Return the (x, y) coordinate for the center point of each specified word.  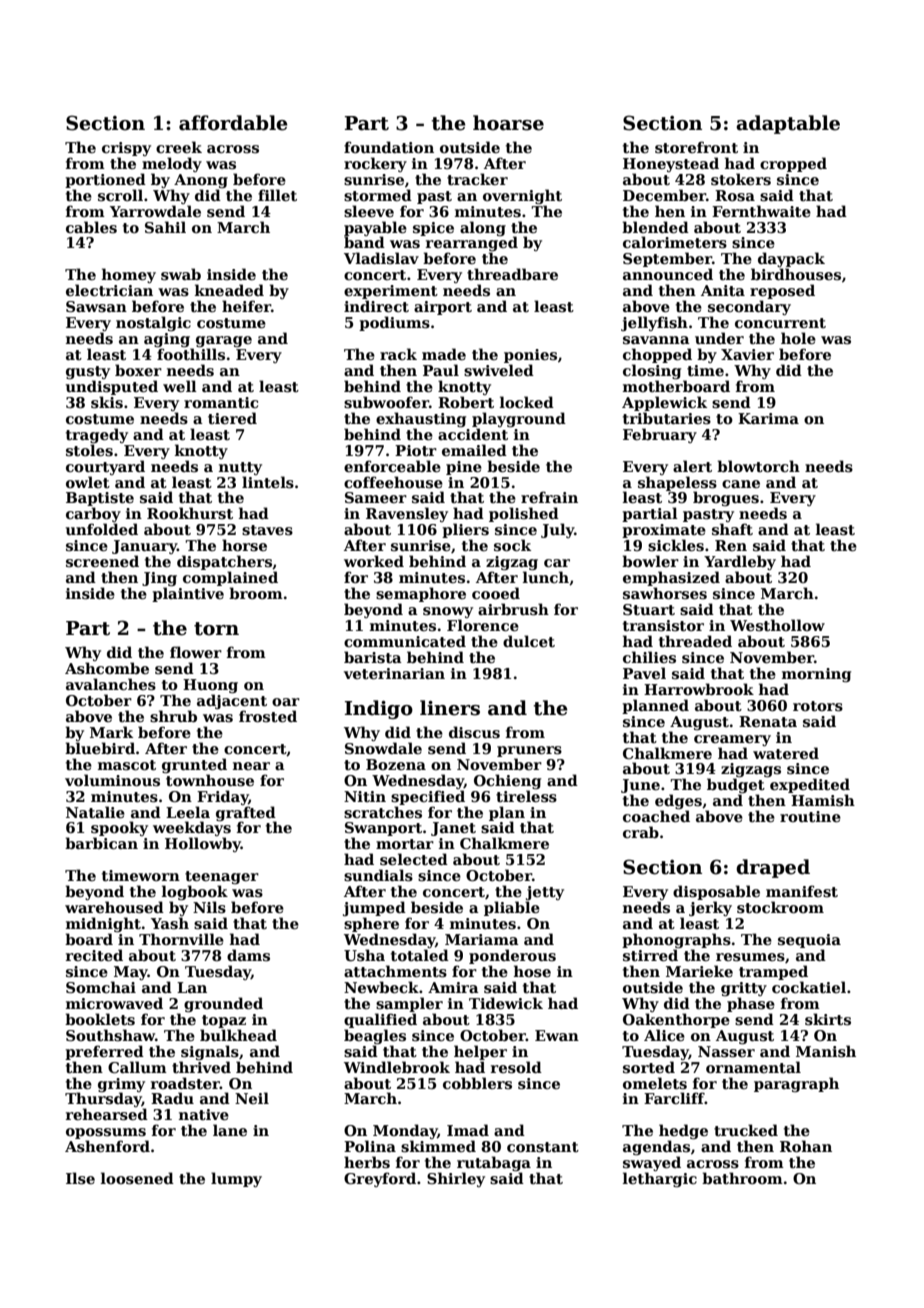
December (664, 195)
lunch (546, 577)
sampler (409, 1004)
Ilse (80, 1178)
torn (216, 629)
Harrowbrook (699, 689)
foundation (389, 147)
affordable (233, 123)
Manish (826, 1051)
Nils (209, 907)
